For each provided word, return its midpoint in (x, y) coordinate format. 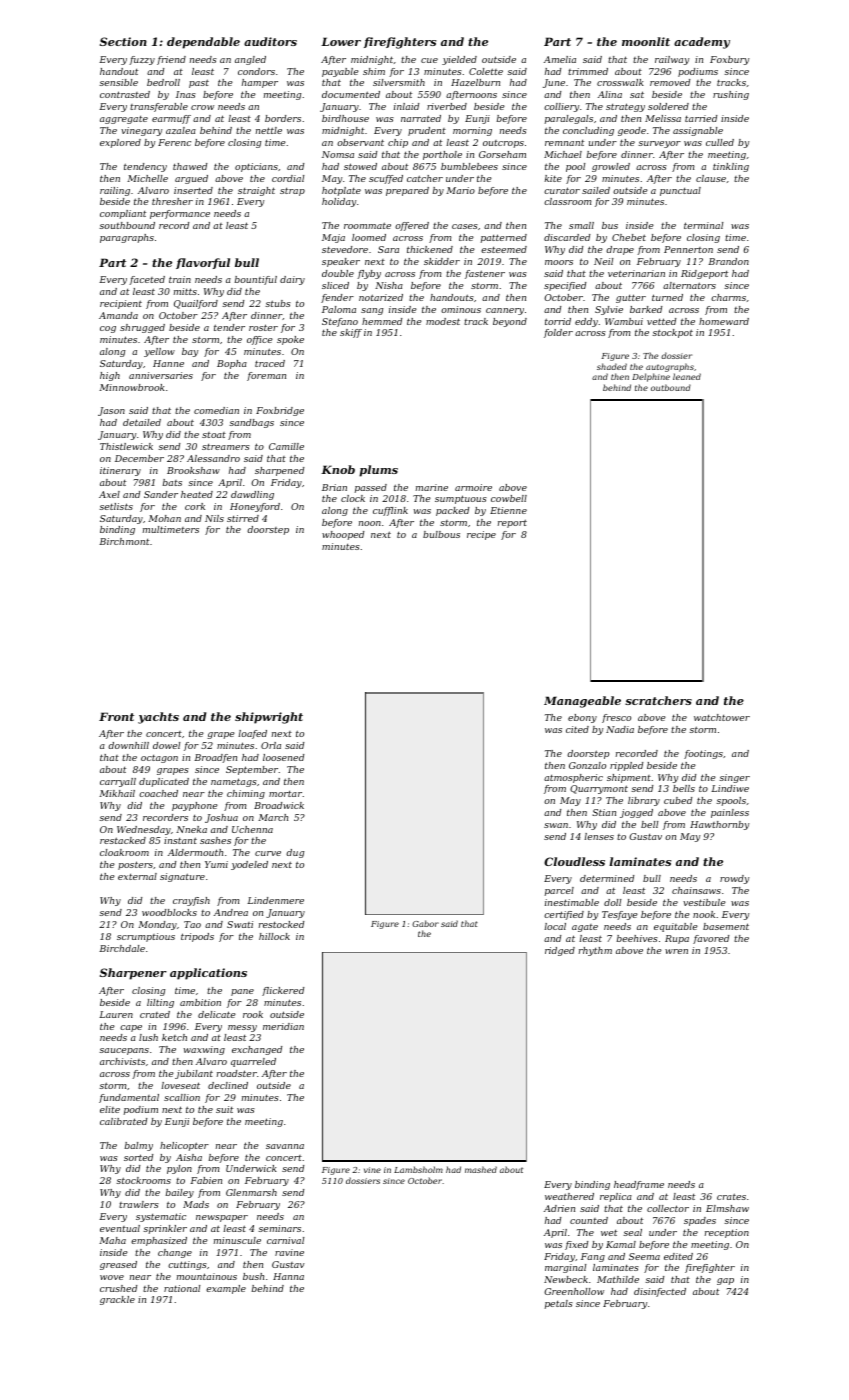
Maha (112, 1240)
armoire (473, 487)
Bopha (232, 364)
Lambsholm (418, 1169)
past (199, 83)
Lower (341, 41)
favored (711, 939)
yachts (158, 718)
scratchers (658, 700)
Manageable (582, 702)
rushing (731, 95)
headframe (639, 1185)
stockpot (672, 333)
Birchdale (122, 948)
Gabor (425, 923)
